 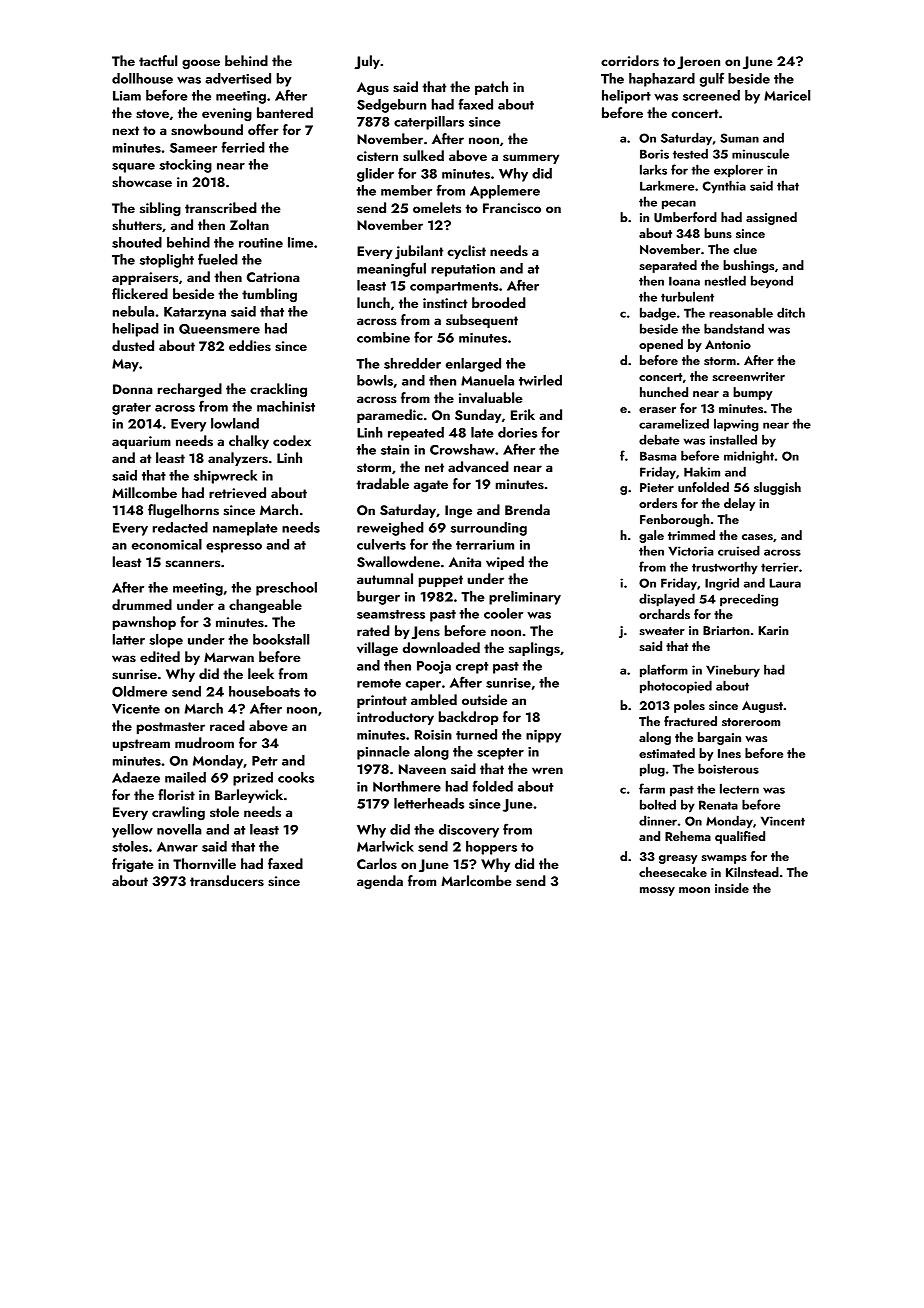 I want to click on Karin, so click(x=773, y=630).
